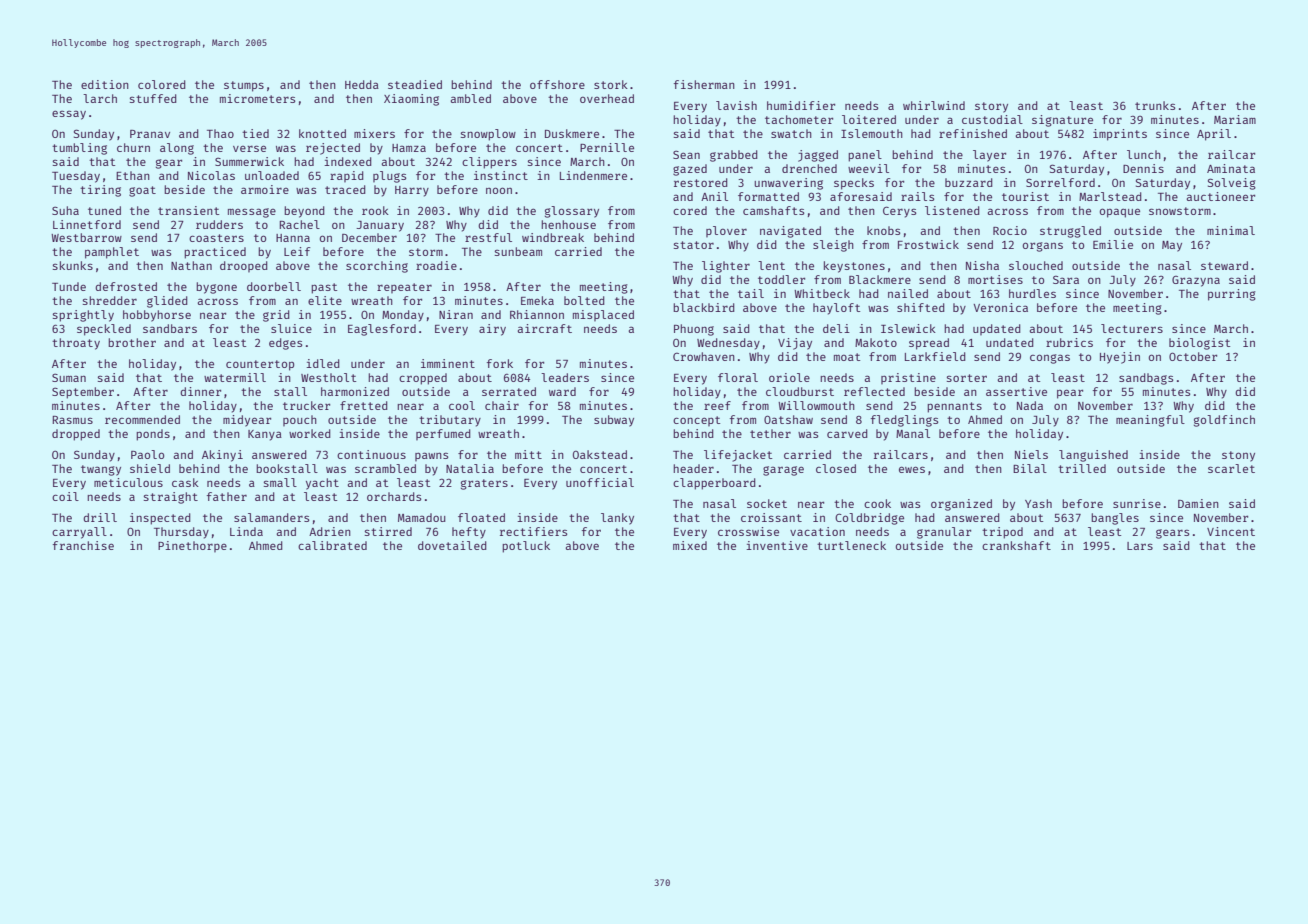 The height and width of the image is (924, 1308). What do you see at coordinates (192, 546) in the image?
I see `Pinethorpe` at bounding box center [192, 546].
